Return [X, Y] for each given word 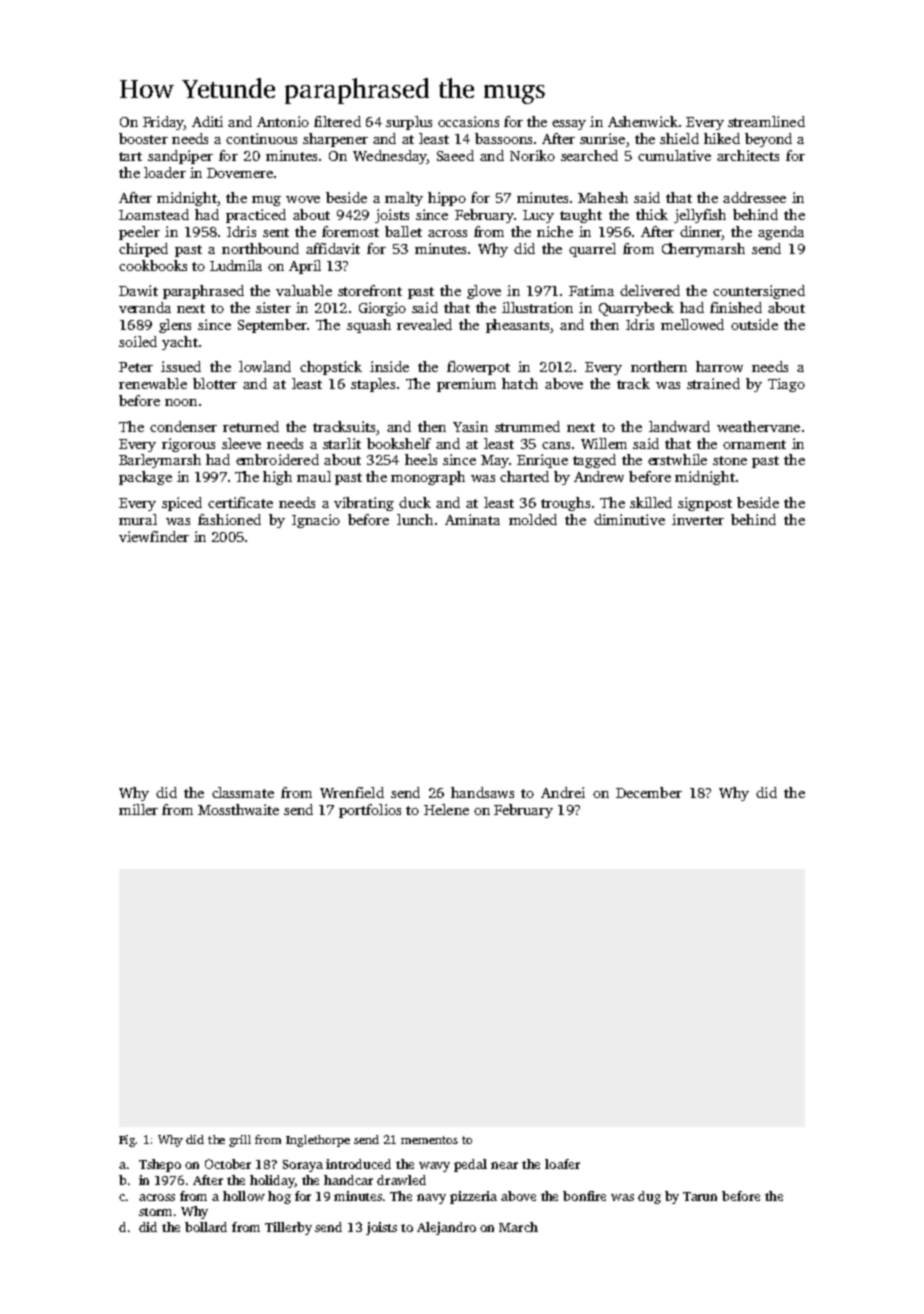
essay [569, 125]
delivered [650, 290]
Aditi [207, 121]
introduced [358, 1164]
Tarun [700, 1196]
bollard [206, 1227]
